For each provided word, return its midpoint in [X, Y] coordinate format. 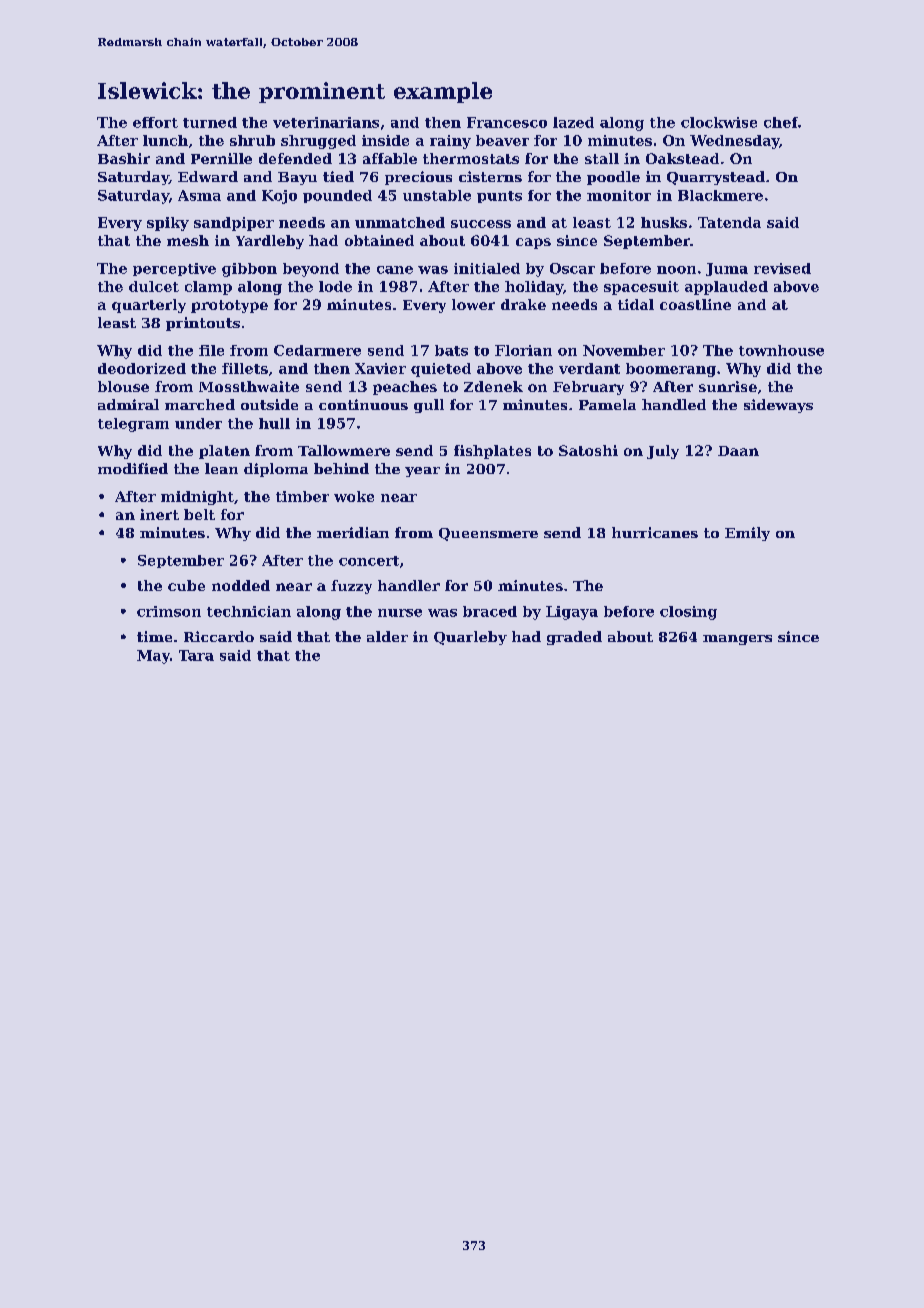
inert [159, 514]
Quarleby [470, 638]
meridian [353, 532]
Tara [196, 655]
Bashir [124, 158]
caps [533, 243]
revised [782, 268]
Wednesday [735, 142]
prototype [229, 306]
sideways [778, 406]
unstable [437, 195]
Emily [747, 534]
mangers [737, 640]
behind [341, 468]
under [198, 423]
